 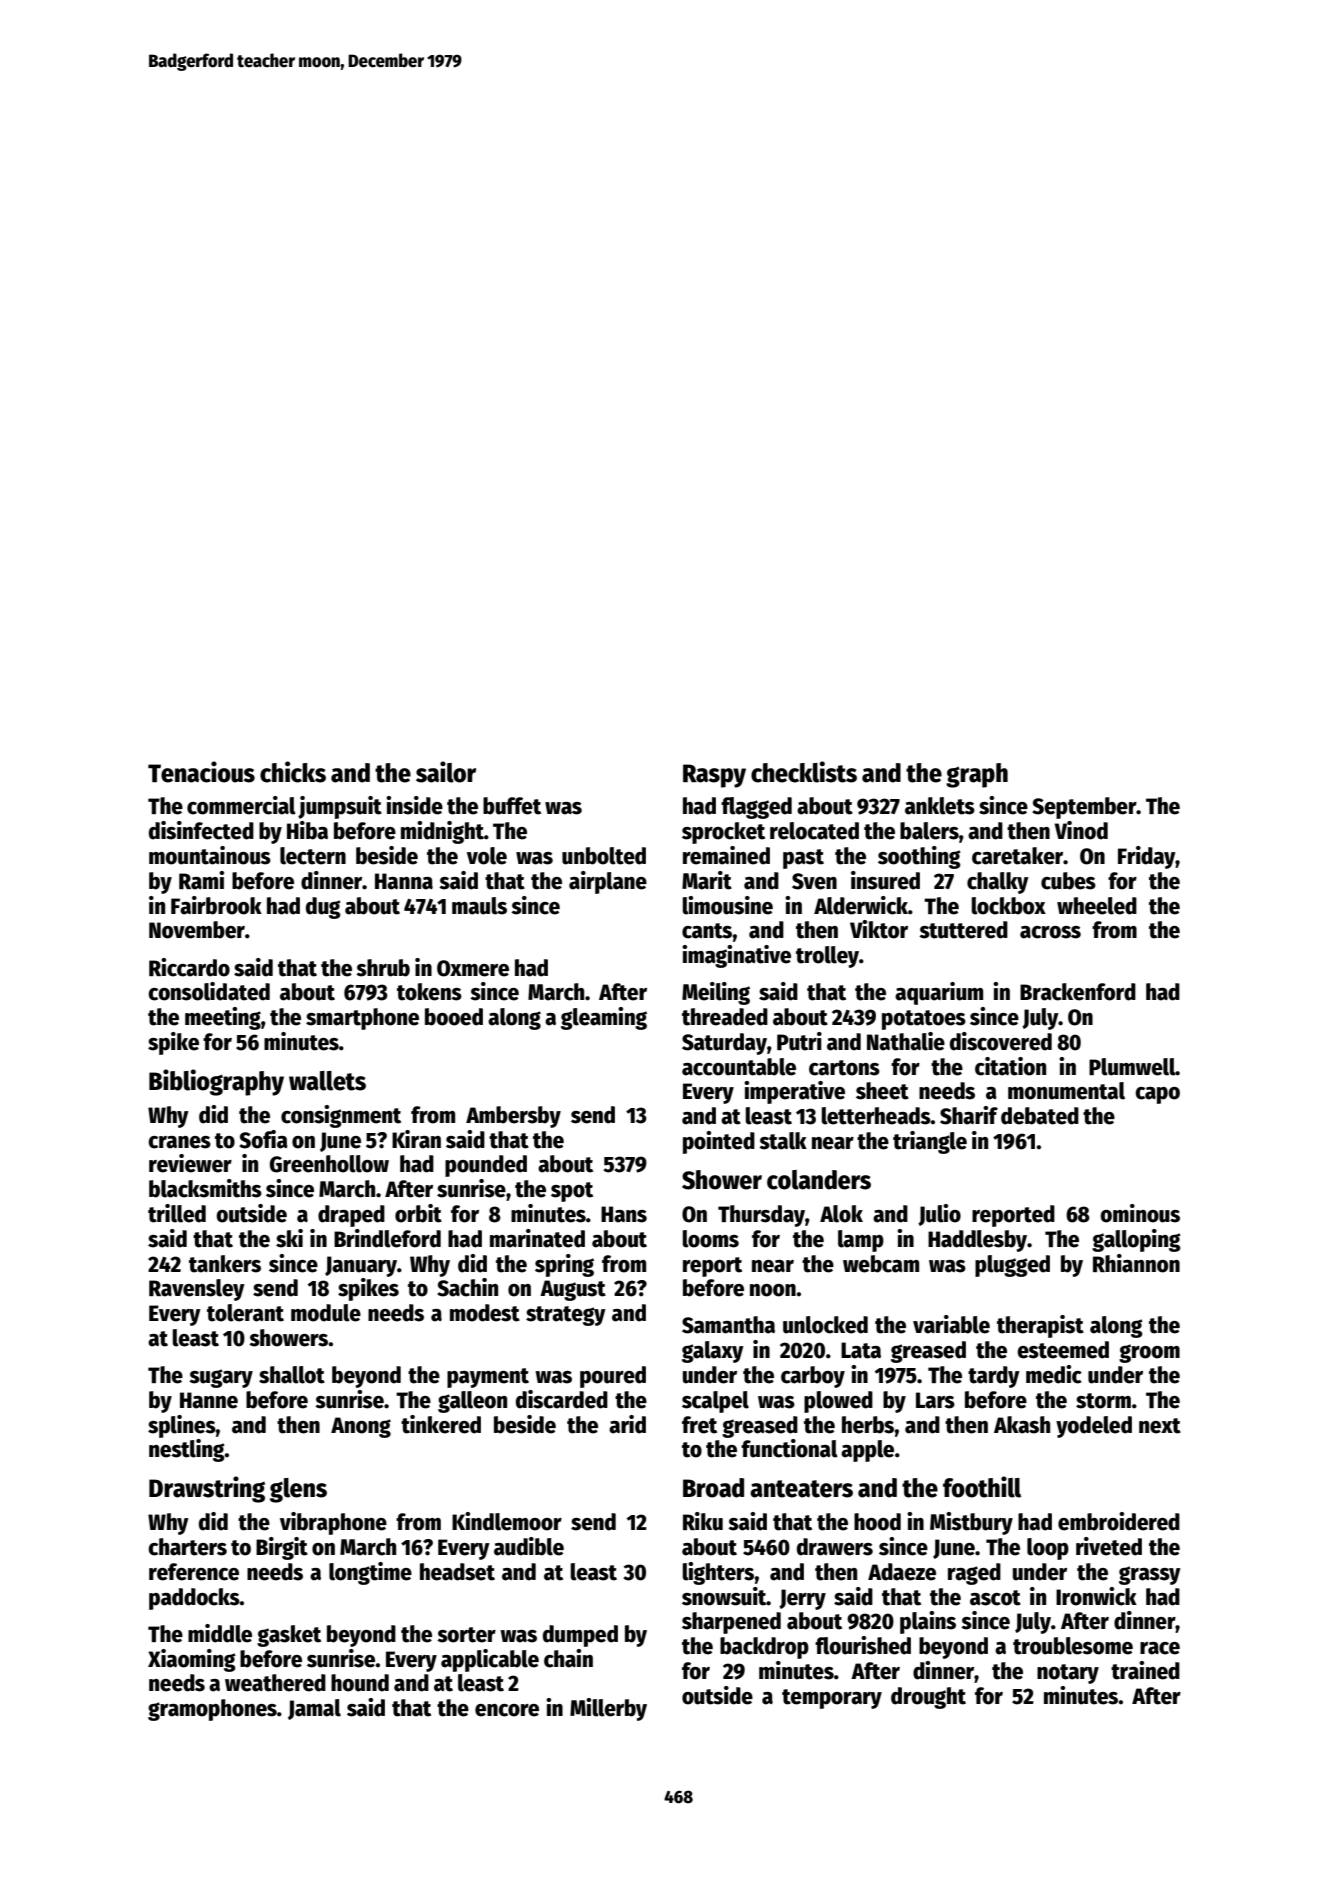 I want to click on temporary, so click(x=832, y=1699).
